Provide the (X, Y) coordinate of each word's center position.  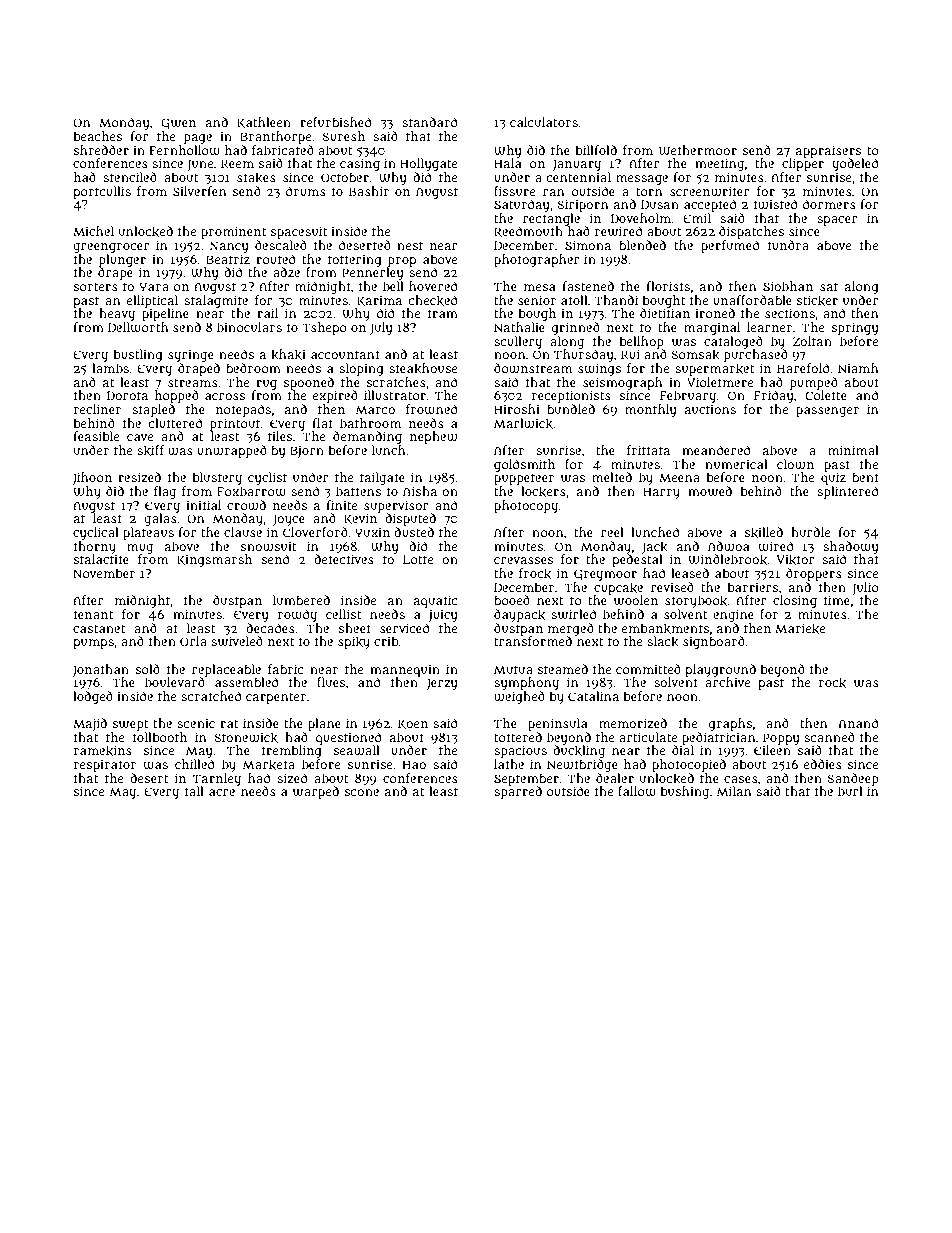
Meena (679, 478)
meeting (719, 164)
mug (140, 549)
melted (612, 477)
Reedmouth (528, 232)
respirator (105, 765)
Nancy (229, 247)
